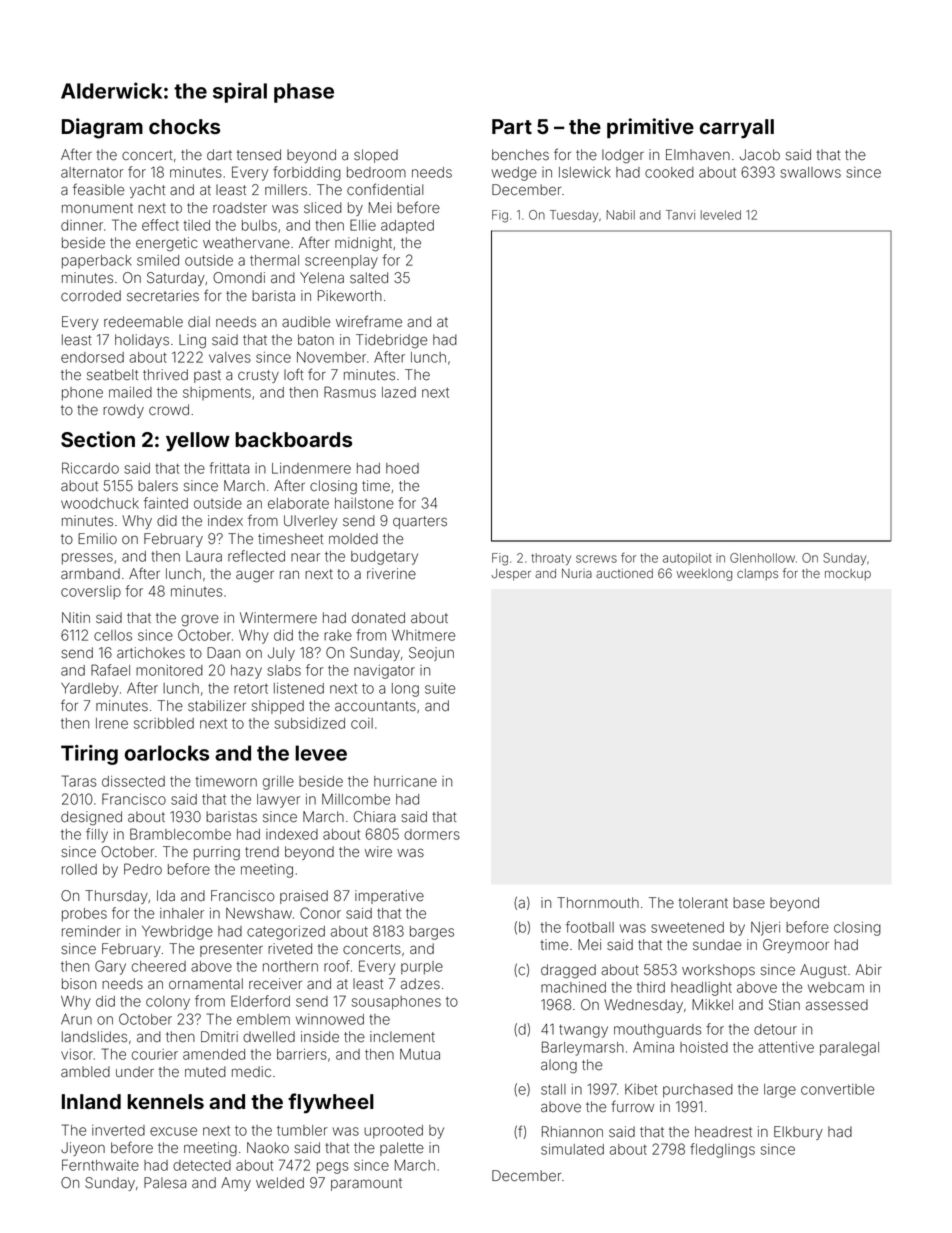 This screenshot has height=1233, width=952. Describe the element at coordinates (246, 243) in the screenshot. I see `weathervane` at that location.
